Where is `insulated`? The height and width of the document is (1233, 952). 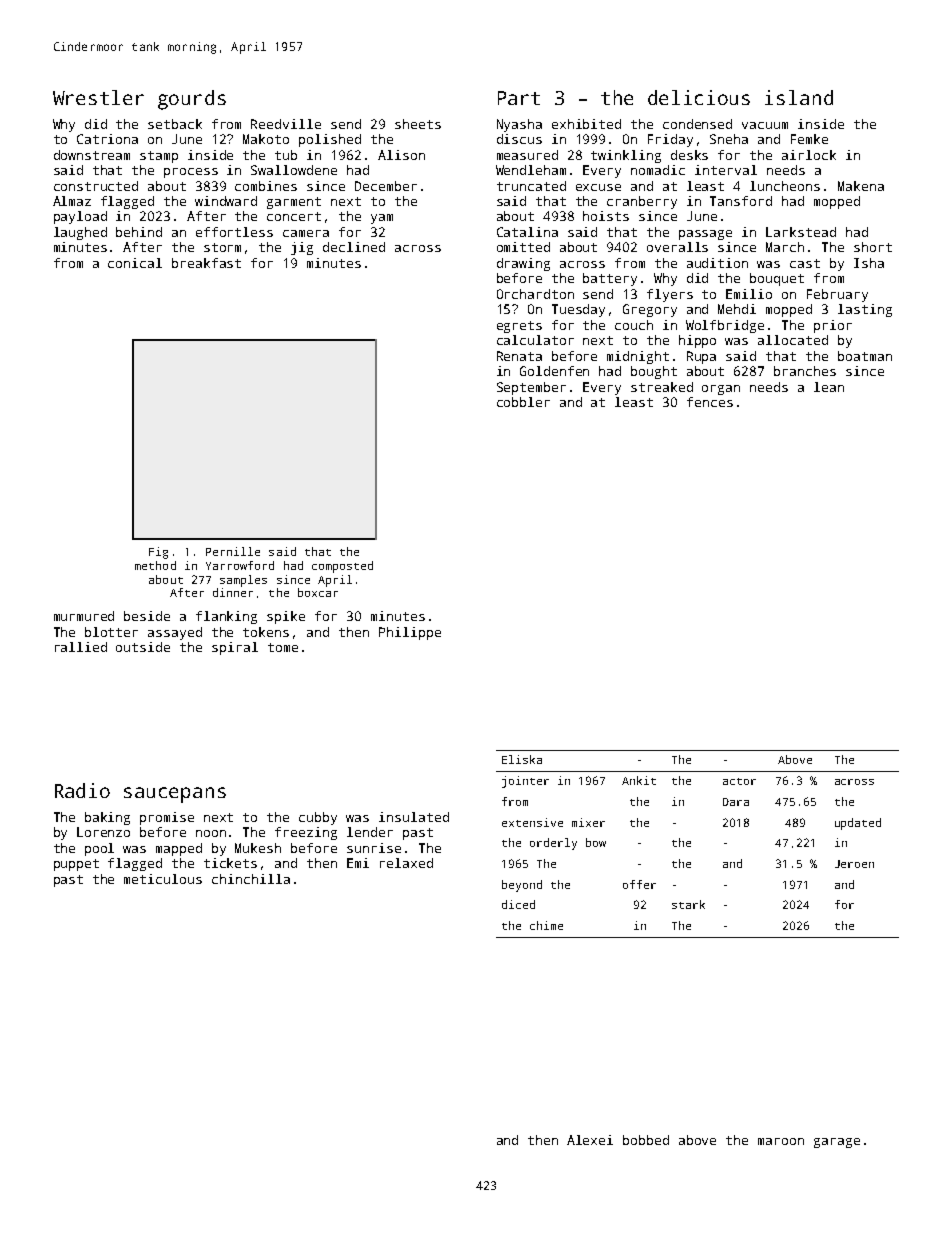
insulated is located at coordinates (414, 817).
